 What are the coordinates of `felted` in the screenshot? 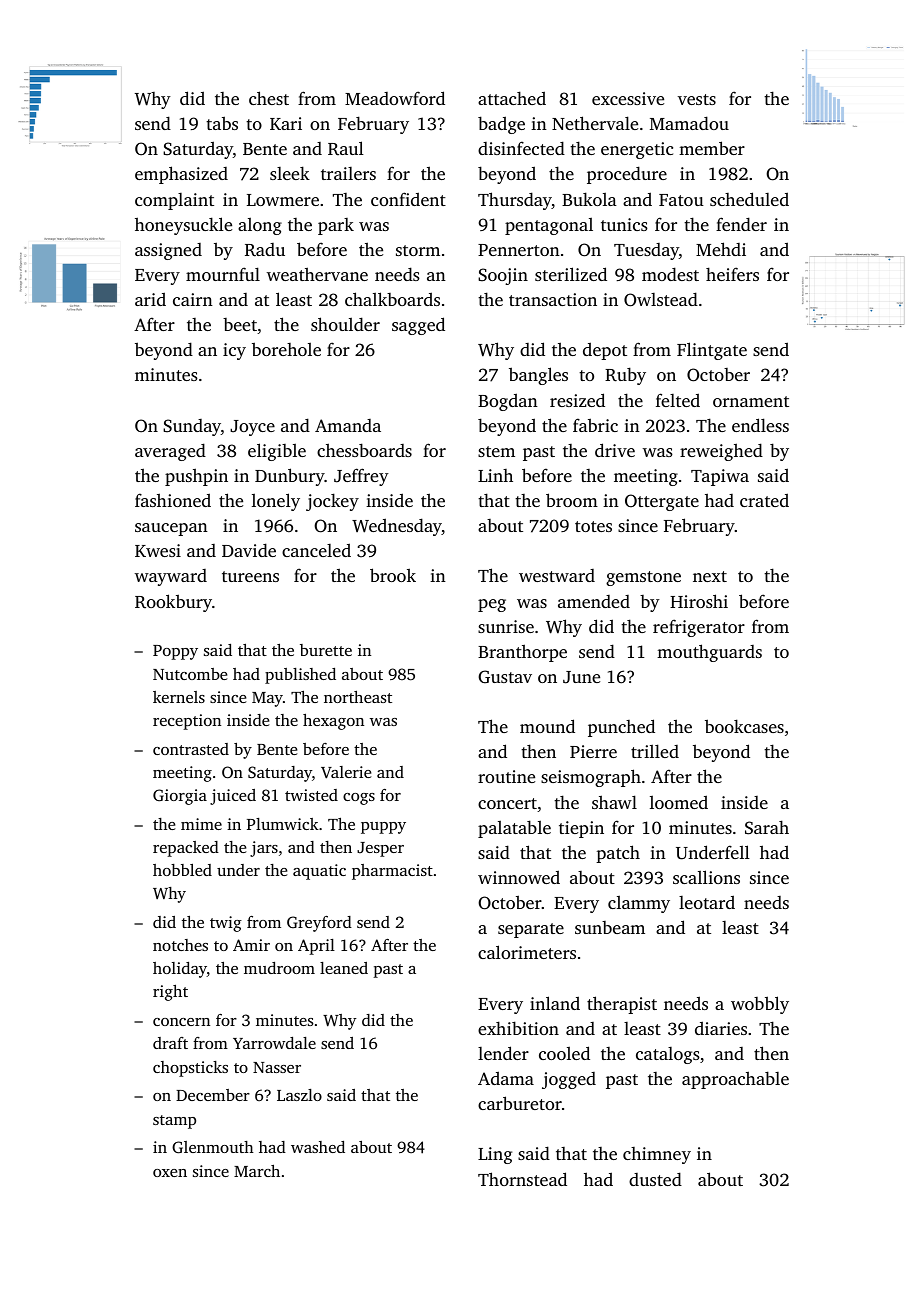 It's located at (678, 400).
